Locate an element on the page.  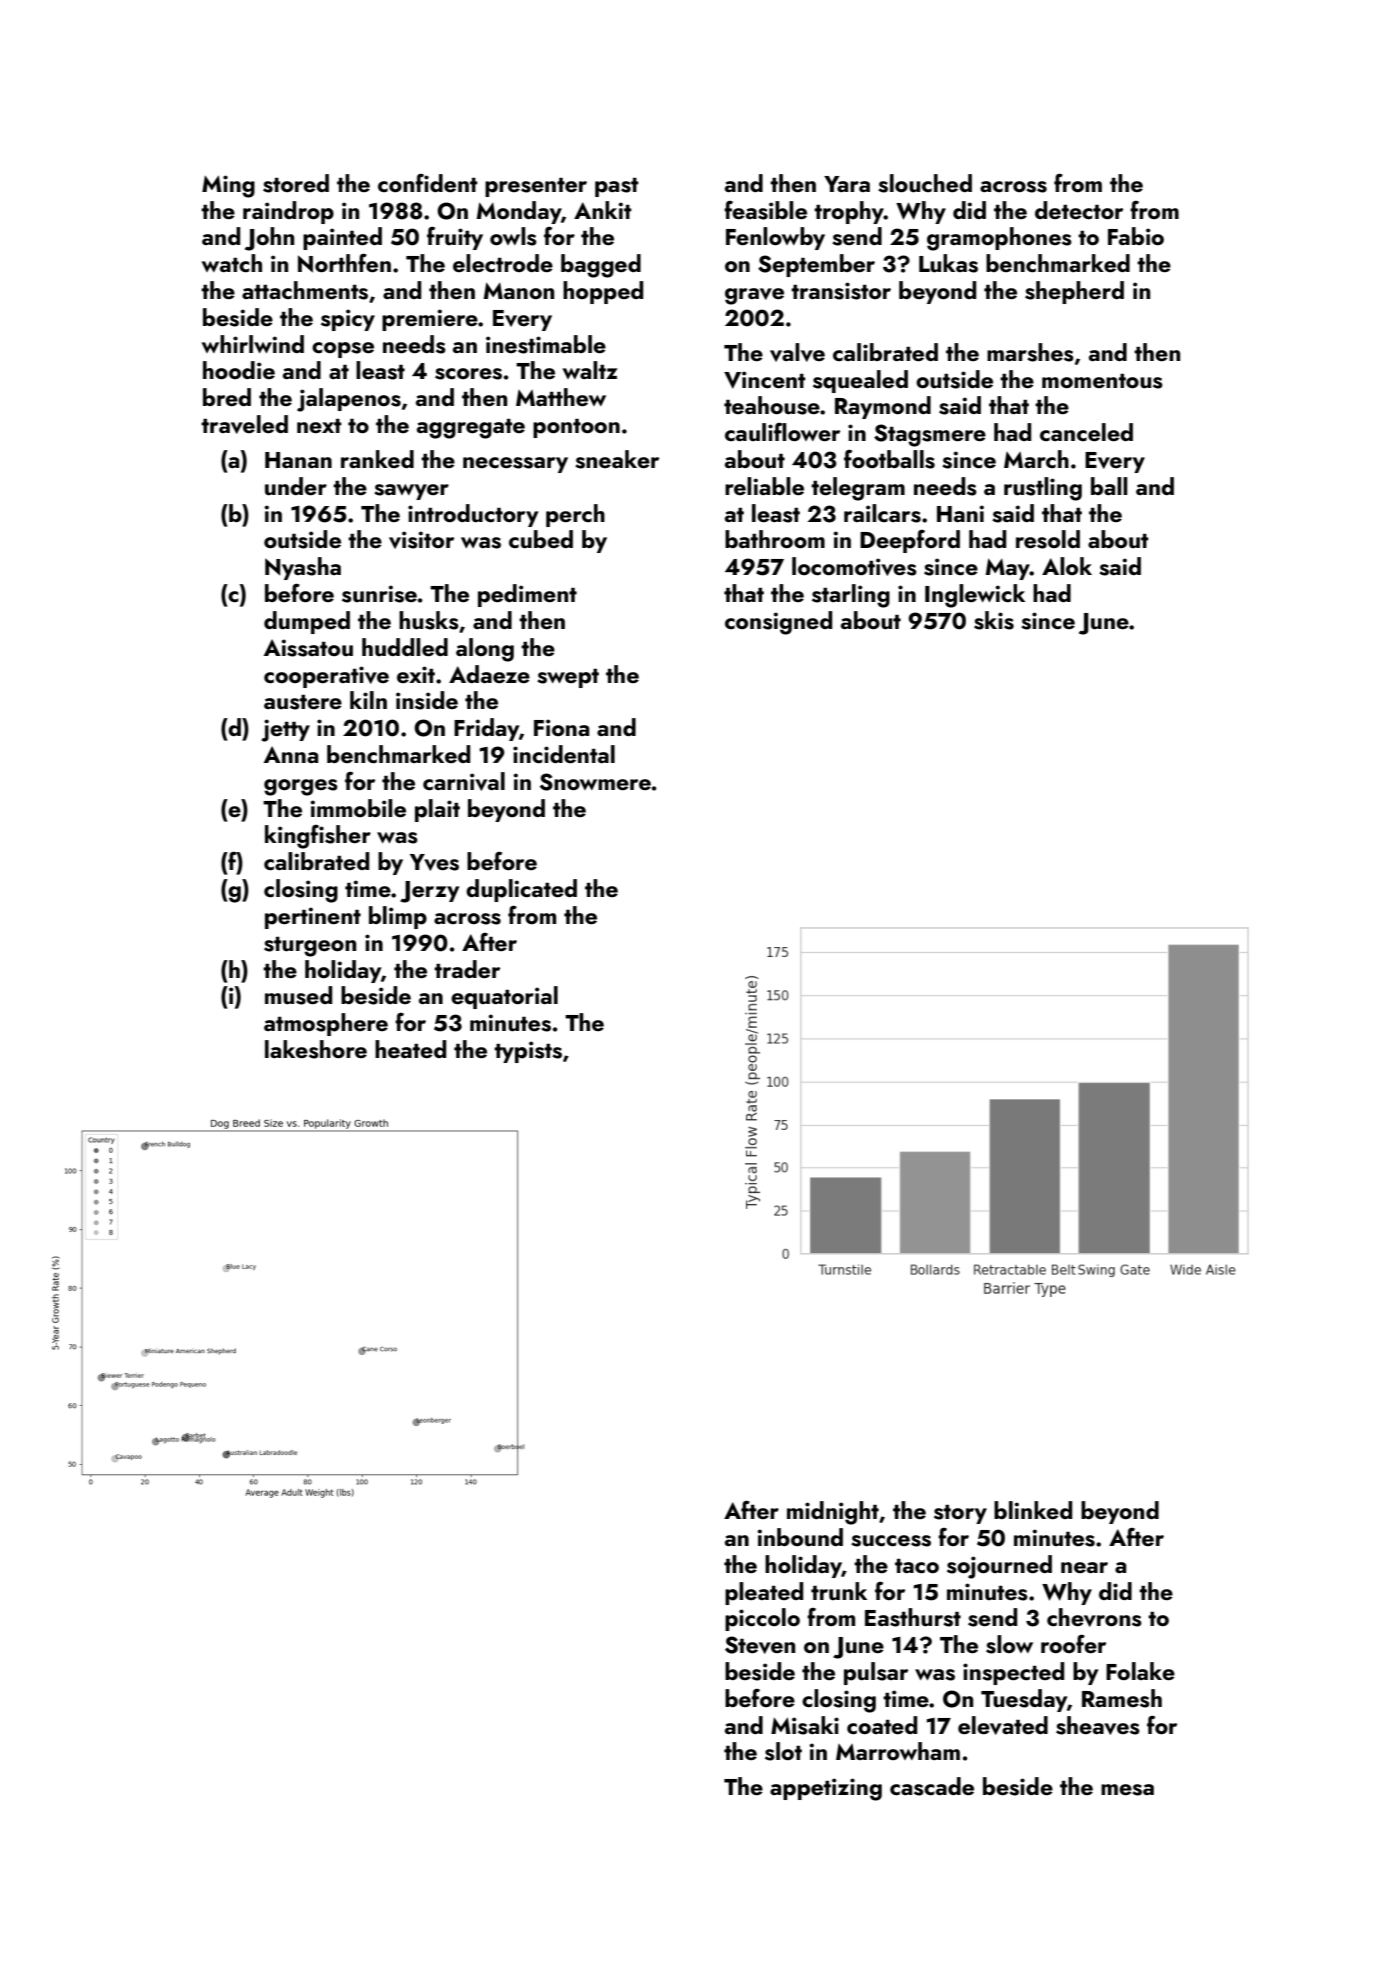
typists is located at coordinates (528, 1052).
